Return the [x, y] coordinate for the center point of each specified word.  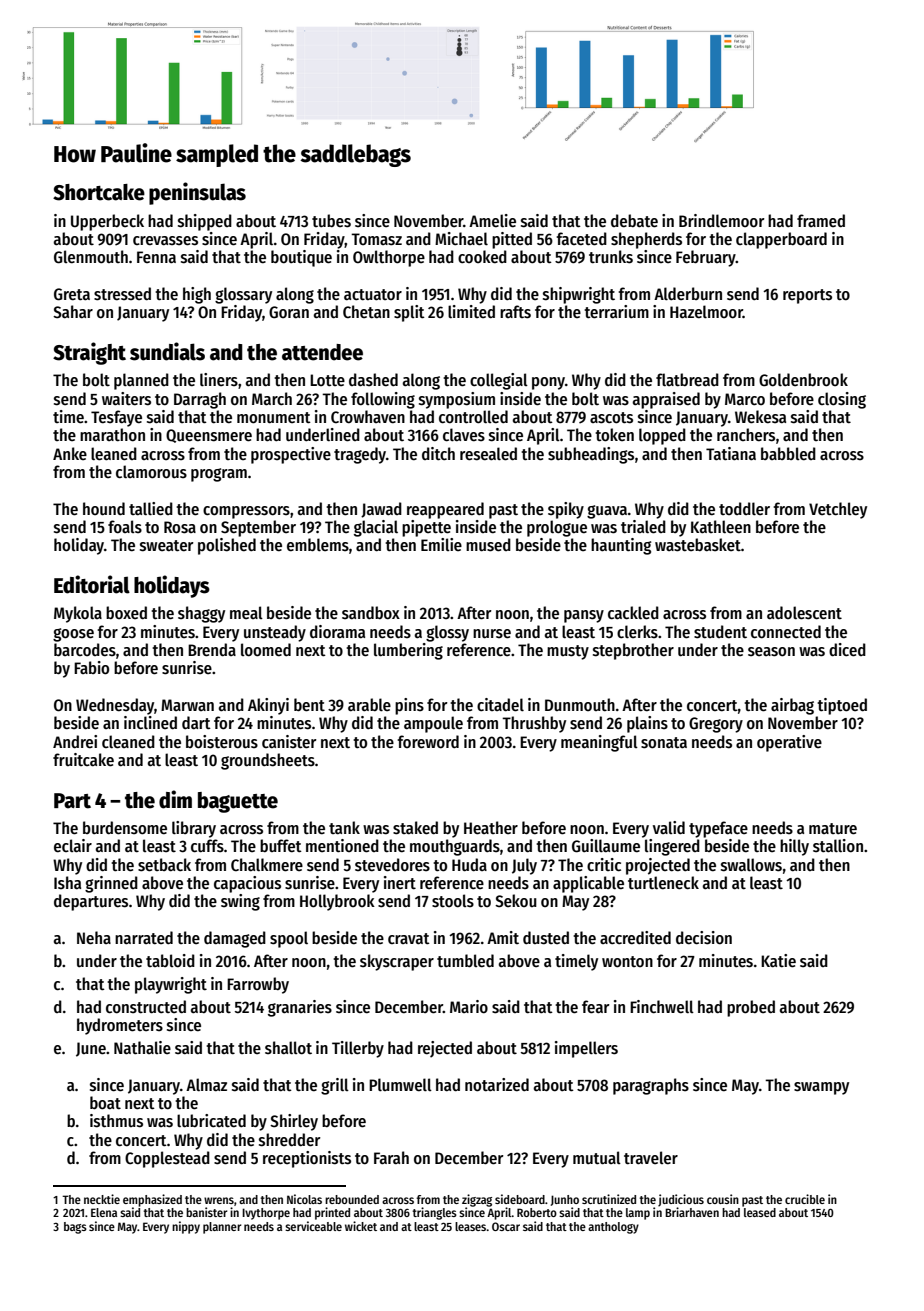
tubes [331, 221]
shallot [288, 1048]
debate [634, 221]
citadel [500, 705]
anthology [613, 1228]
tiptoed [842, 706]
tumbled [465, 961]
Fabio [91, 668]
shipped [205, 222]
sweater [167, 546]
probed [751, 1008]
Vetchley [838, 510]
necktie [102, 1199]
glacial [376, 528]
